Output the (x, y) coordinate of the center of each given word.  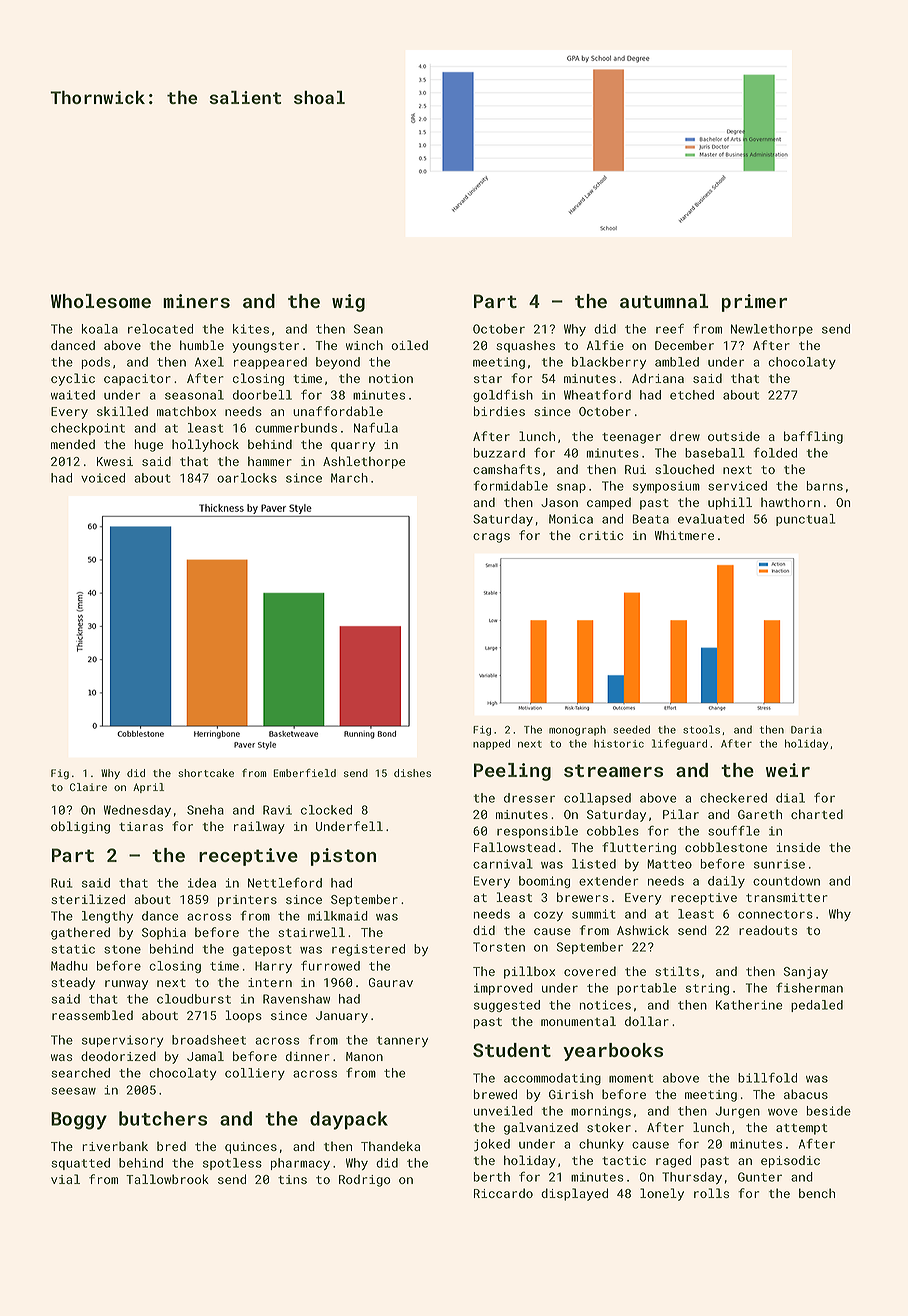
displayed (574, 1194)
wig (348, 303)
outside (734, 436)
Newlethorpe (772, 330)
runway (126, 985)
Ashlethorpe (364, 462)
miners (196, 301)
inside (798, 847)
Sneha (205, 810)
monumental (578, 1021)
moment (631, 1078)
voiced (103, 478)
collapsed (597, 799)
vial (65, 1179)
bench (817, 1193)
